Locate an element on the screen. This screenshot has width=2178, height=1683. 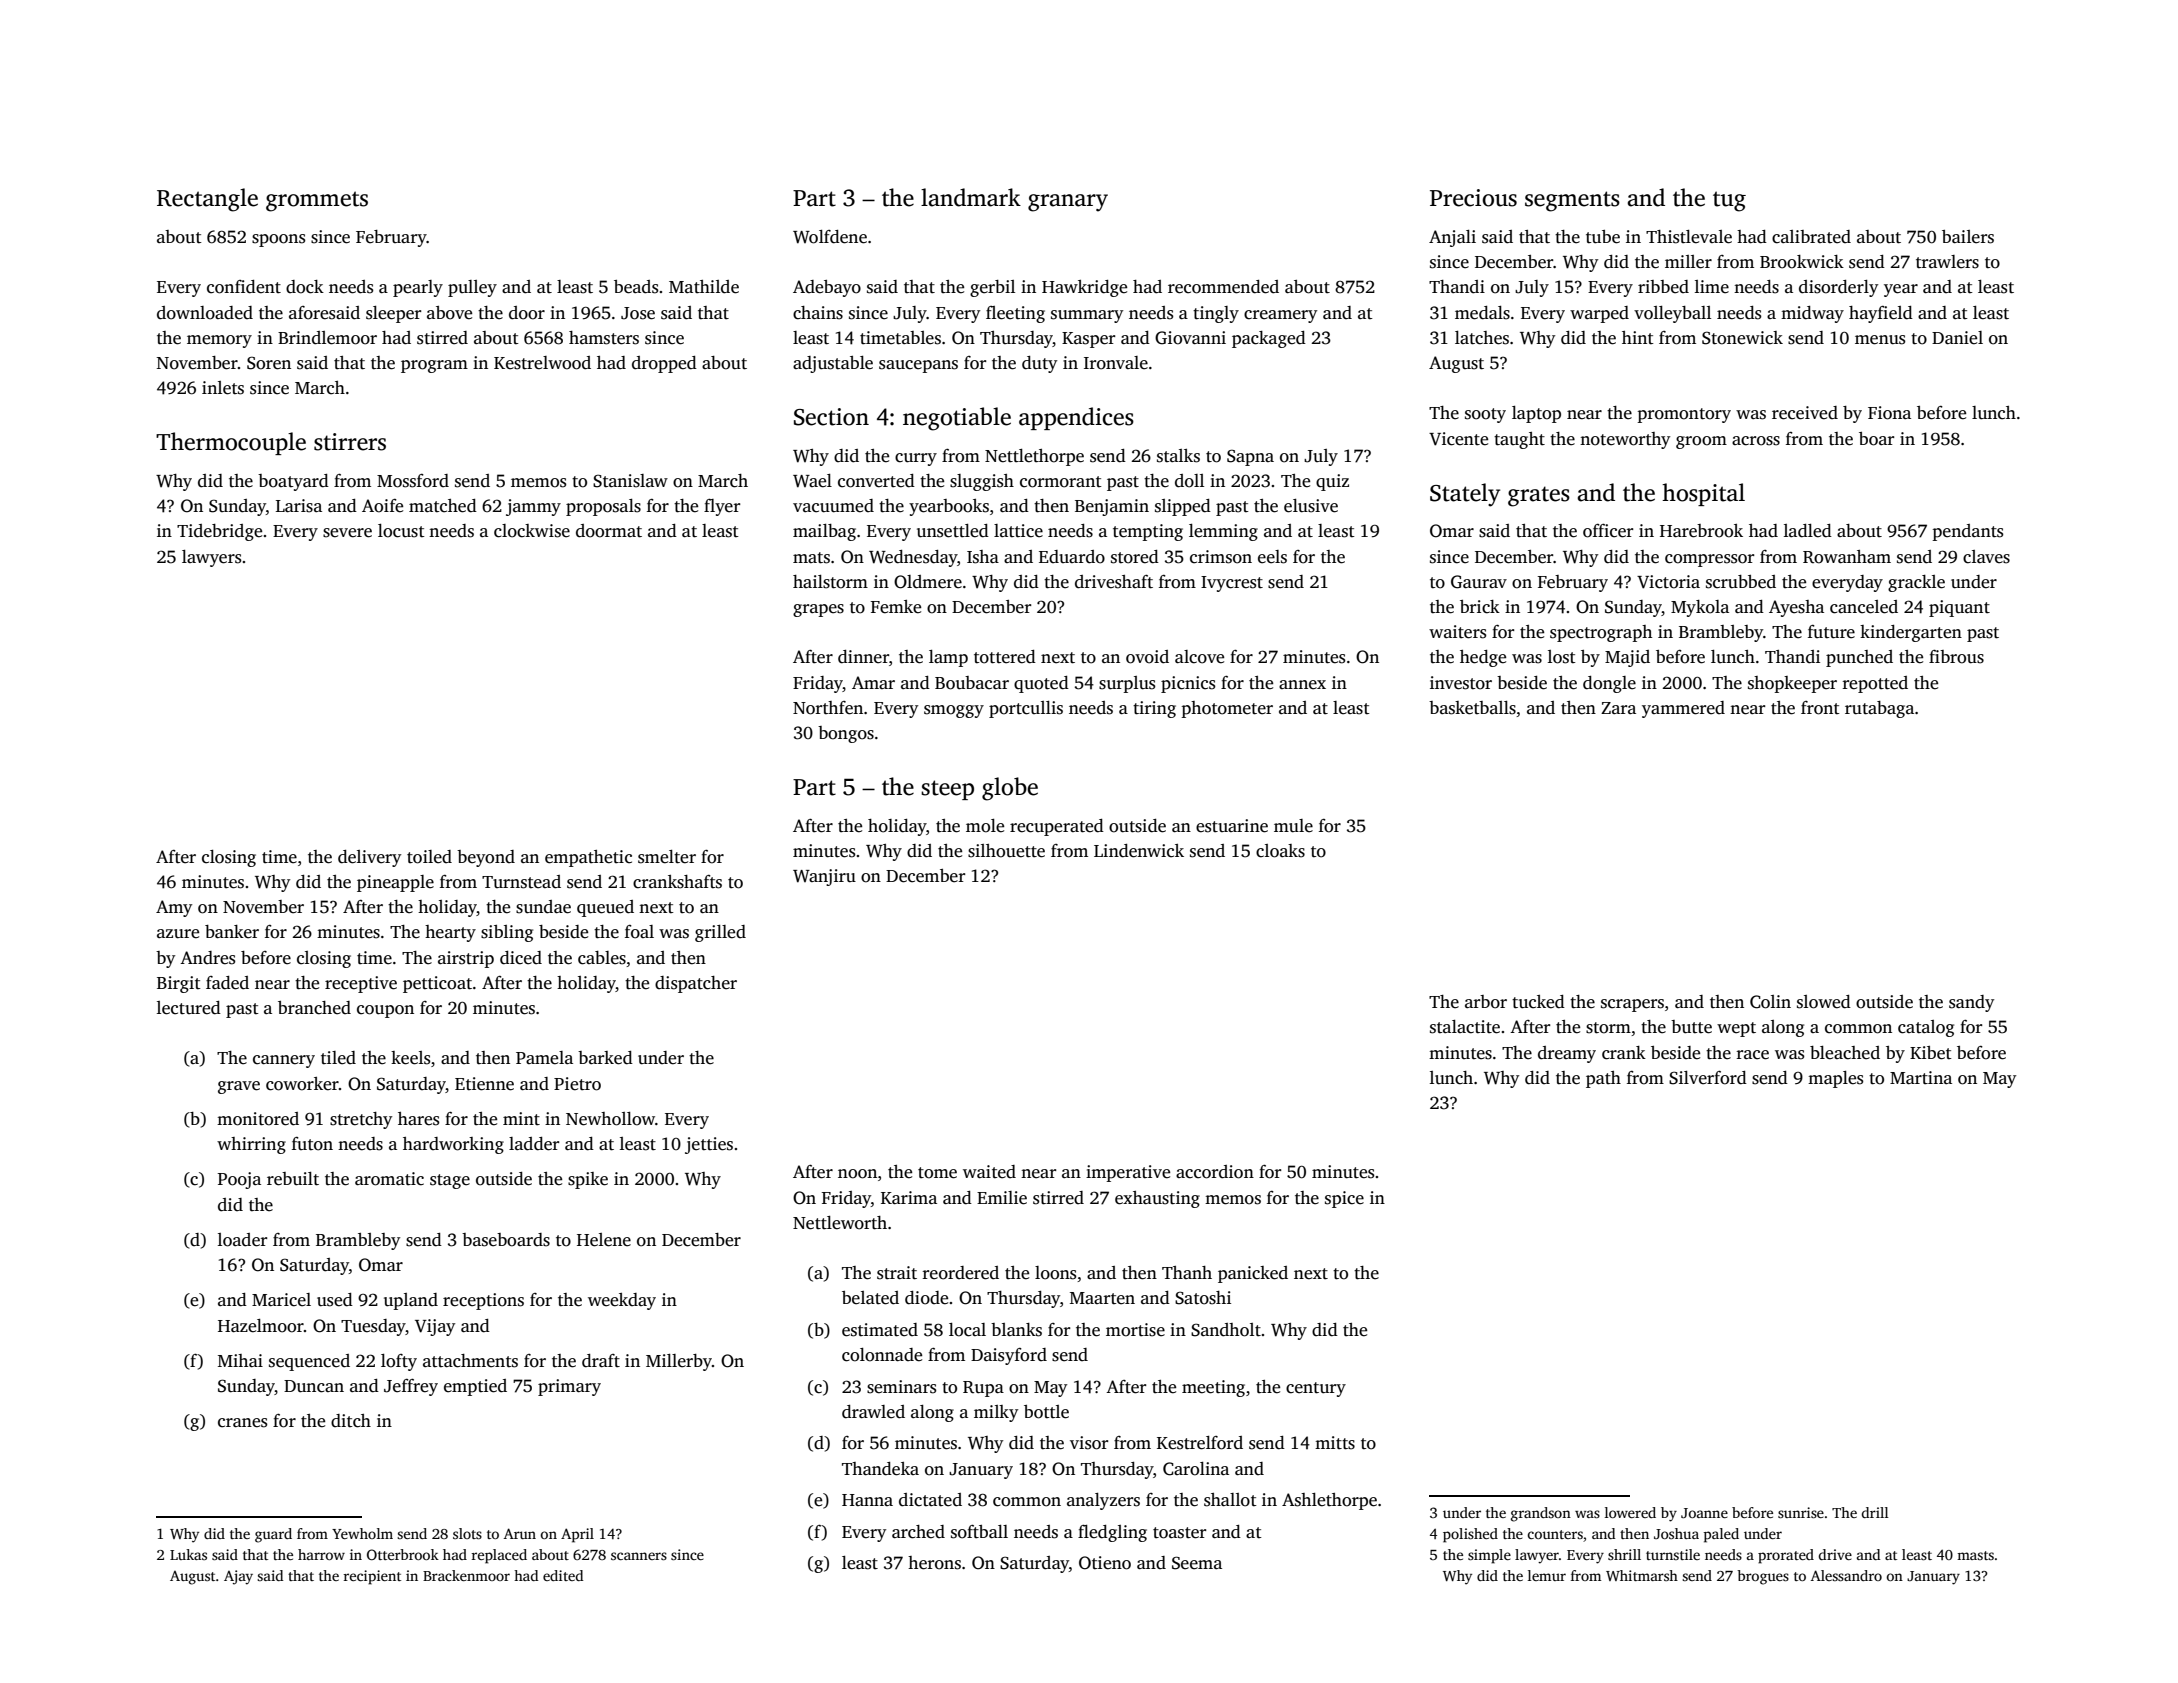
polished is located at coordinates (1470, 1535).
